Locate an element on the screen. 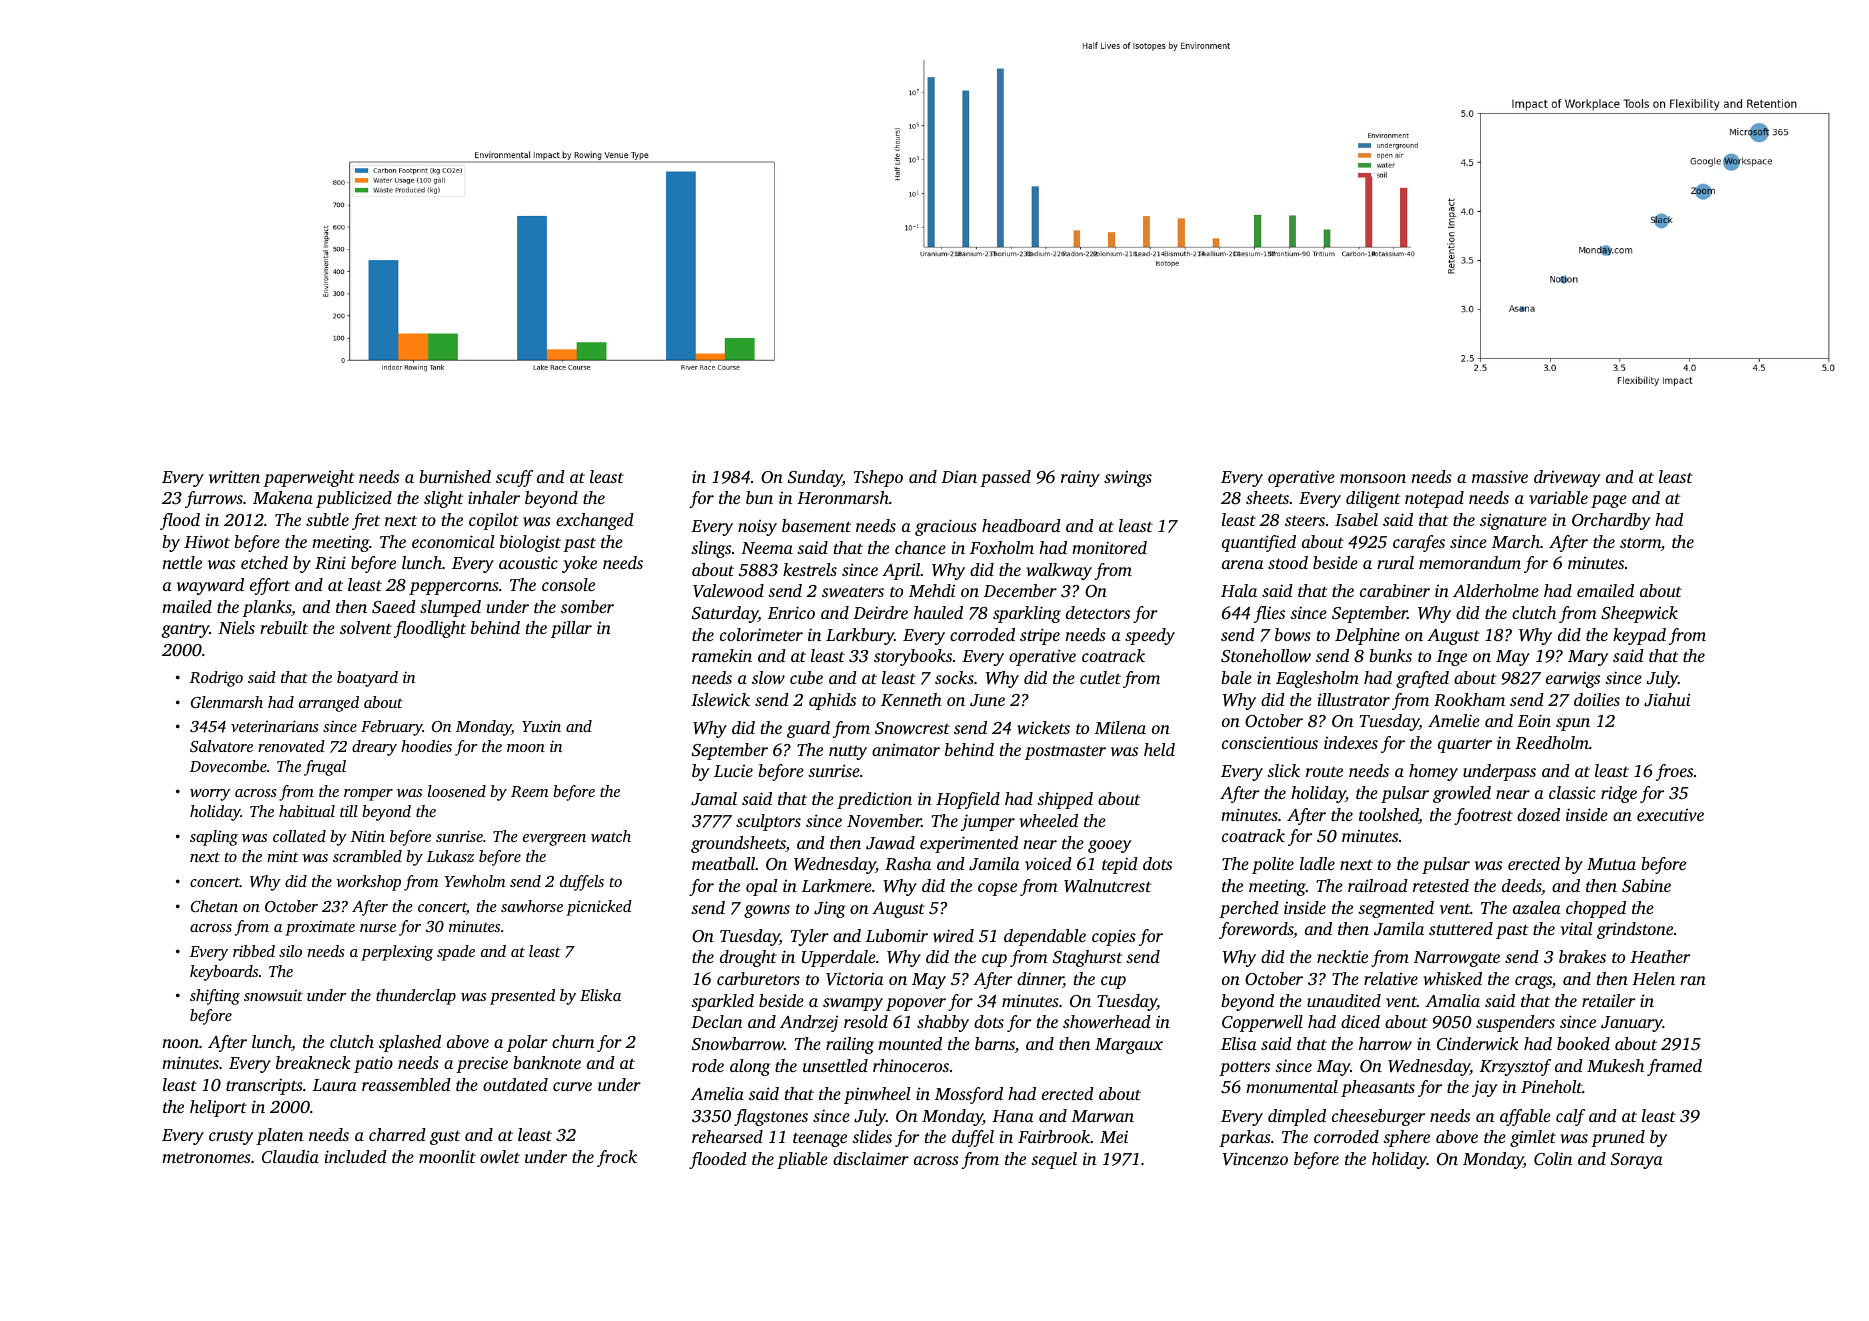  passed is located at coordinates (1005, 478).
